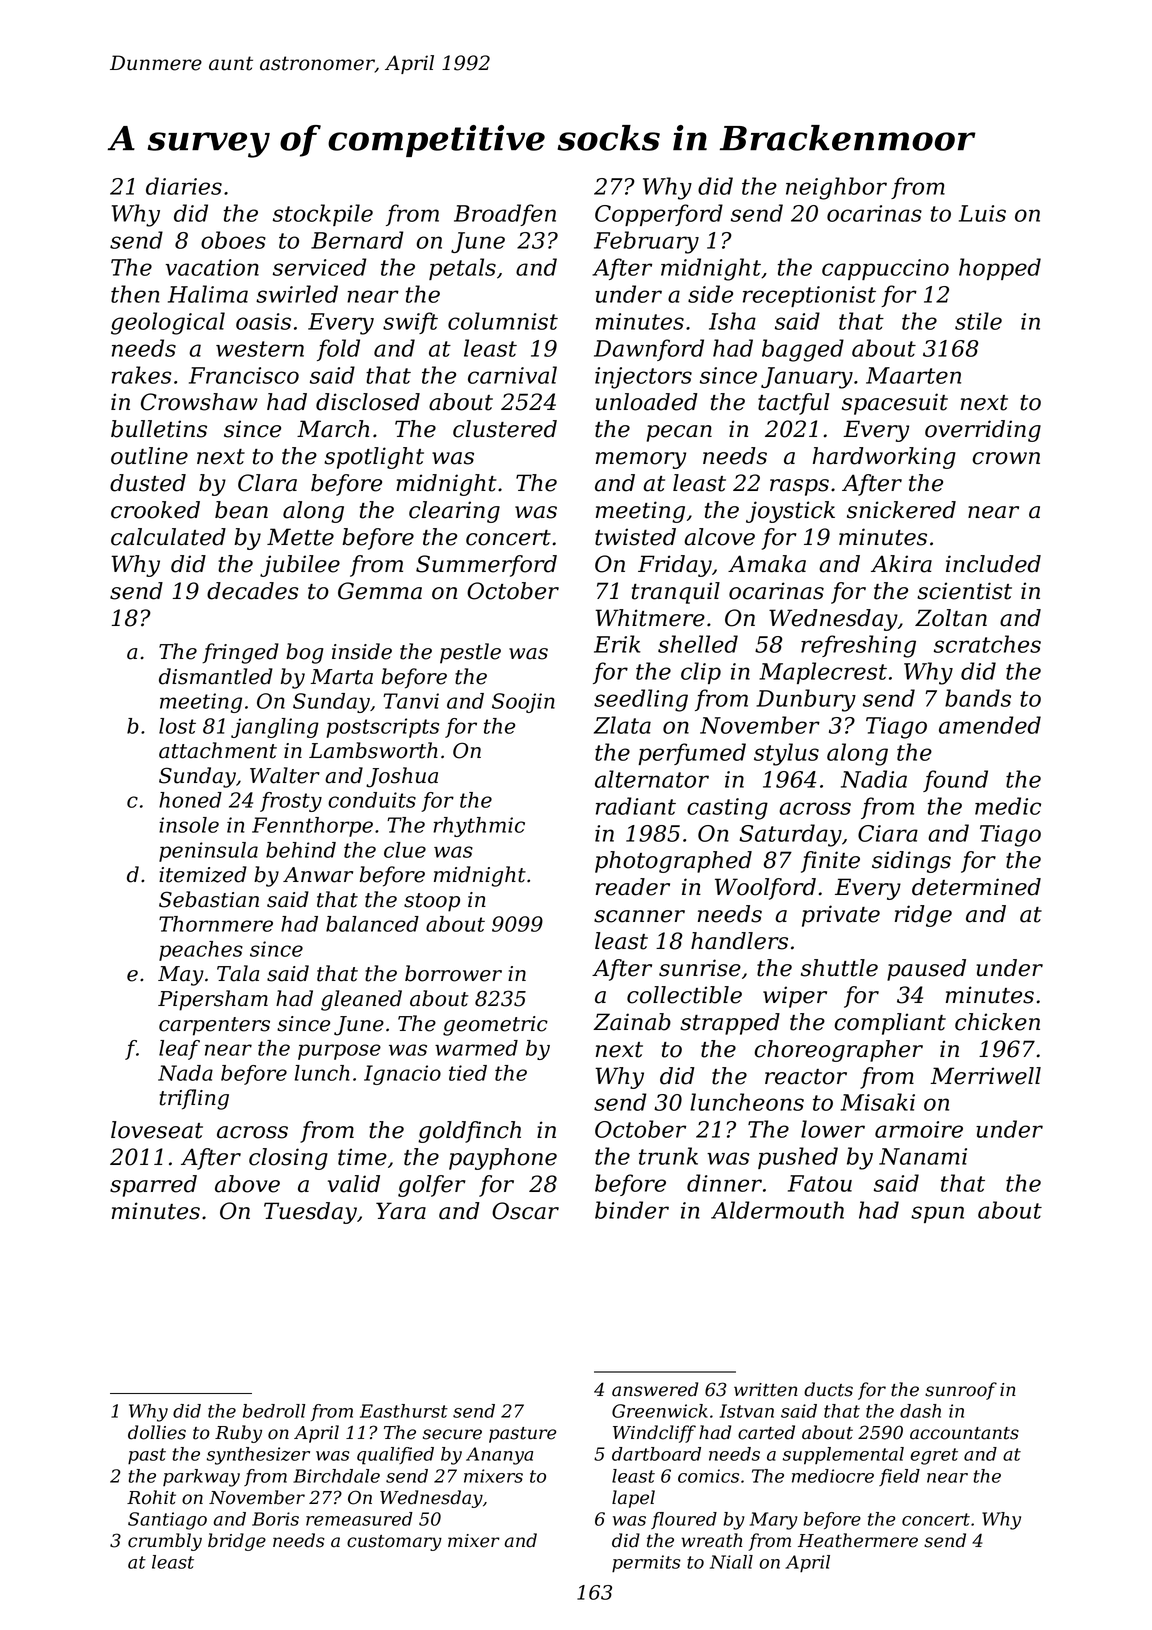 The height and width of the image is (1630, 1152). Describe the element at coordinates (632, 1210) in the image. I see `binder` at that location.
